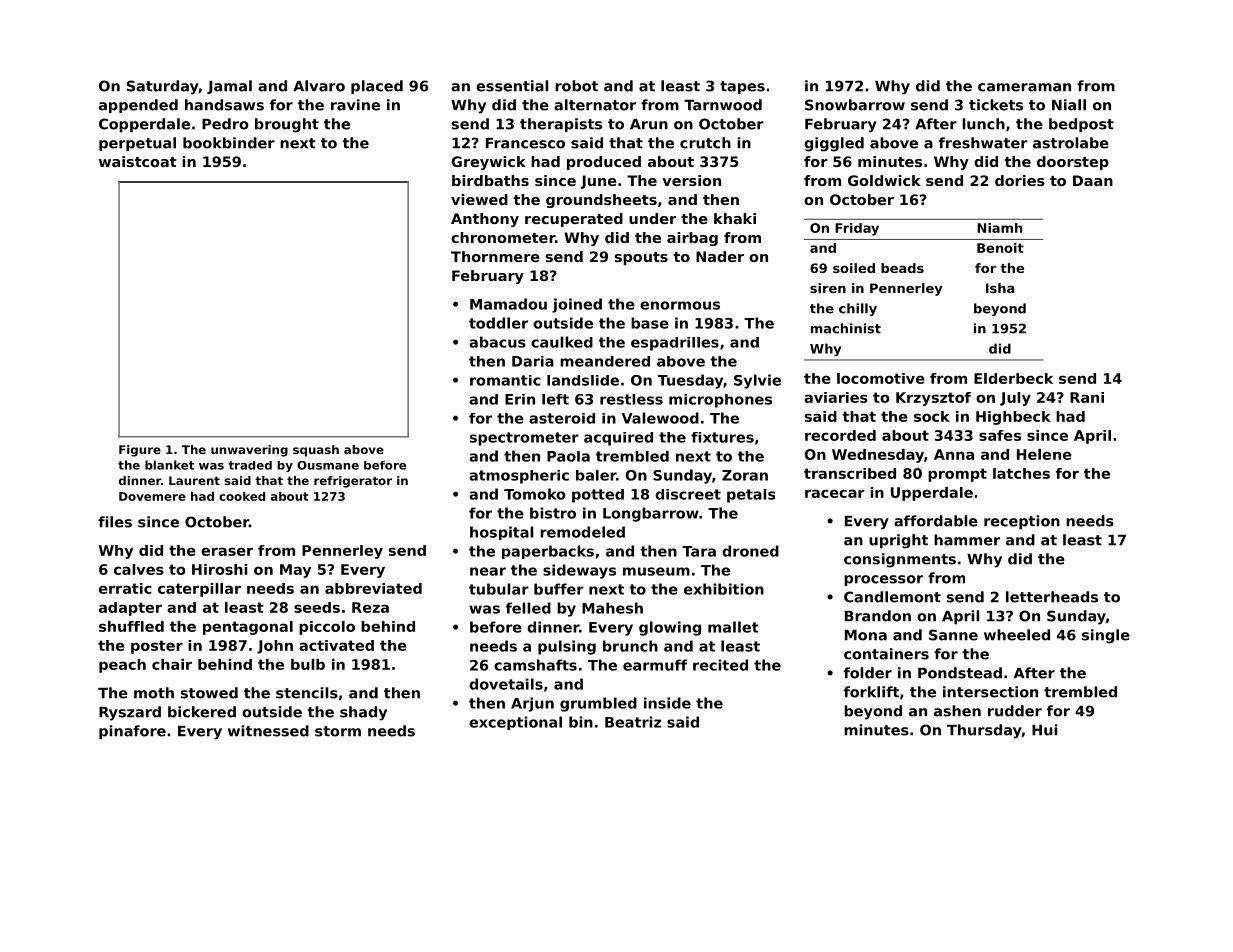 The width and height of the page is (1233, 952). What do you see at coordinates (1022, 522) in the page?
I see `reception` at bounding box center [1022, 522].
